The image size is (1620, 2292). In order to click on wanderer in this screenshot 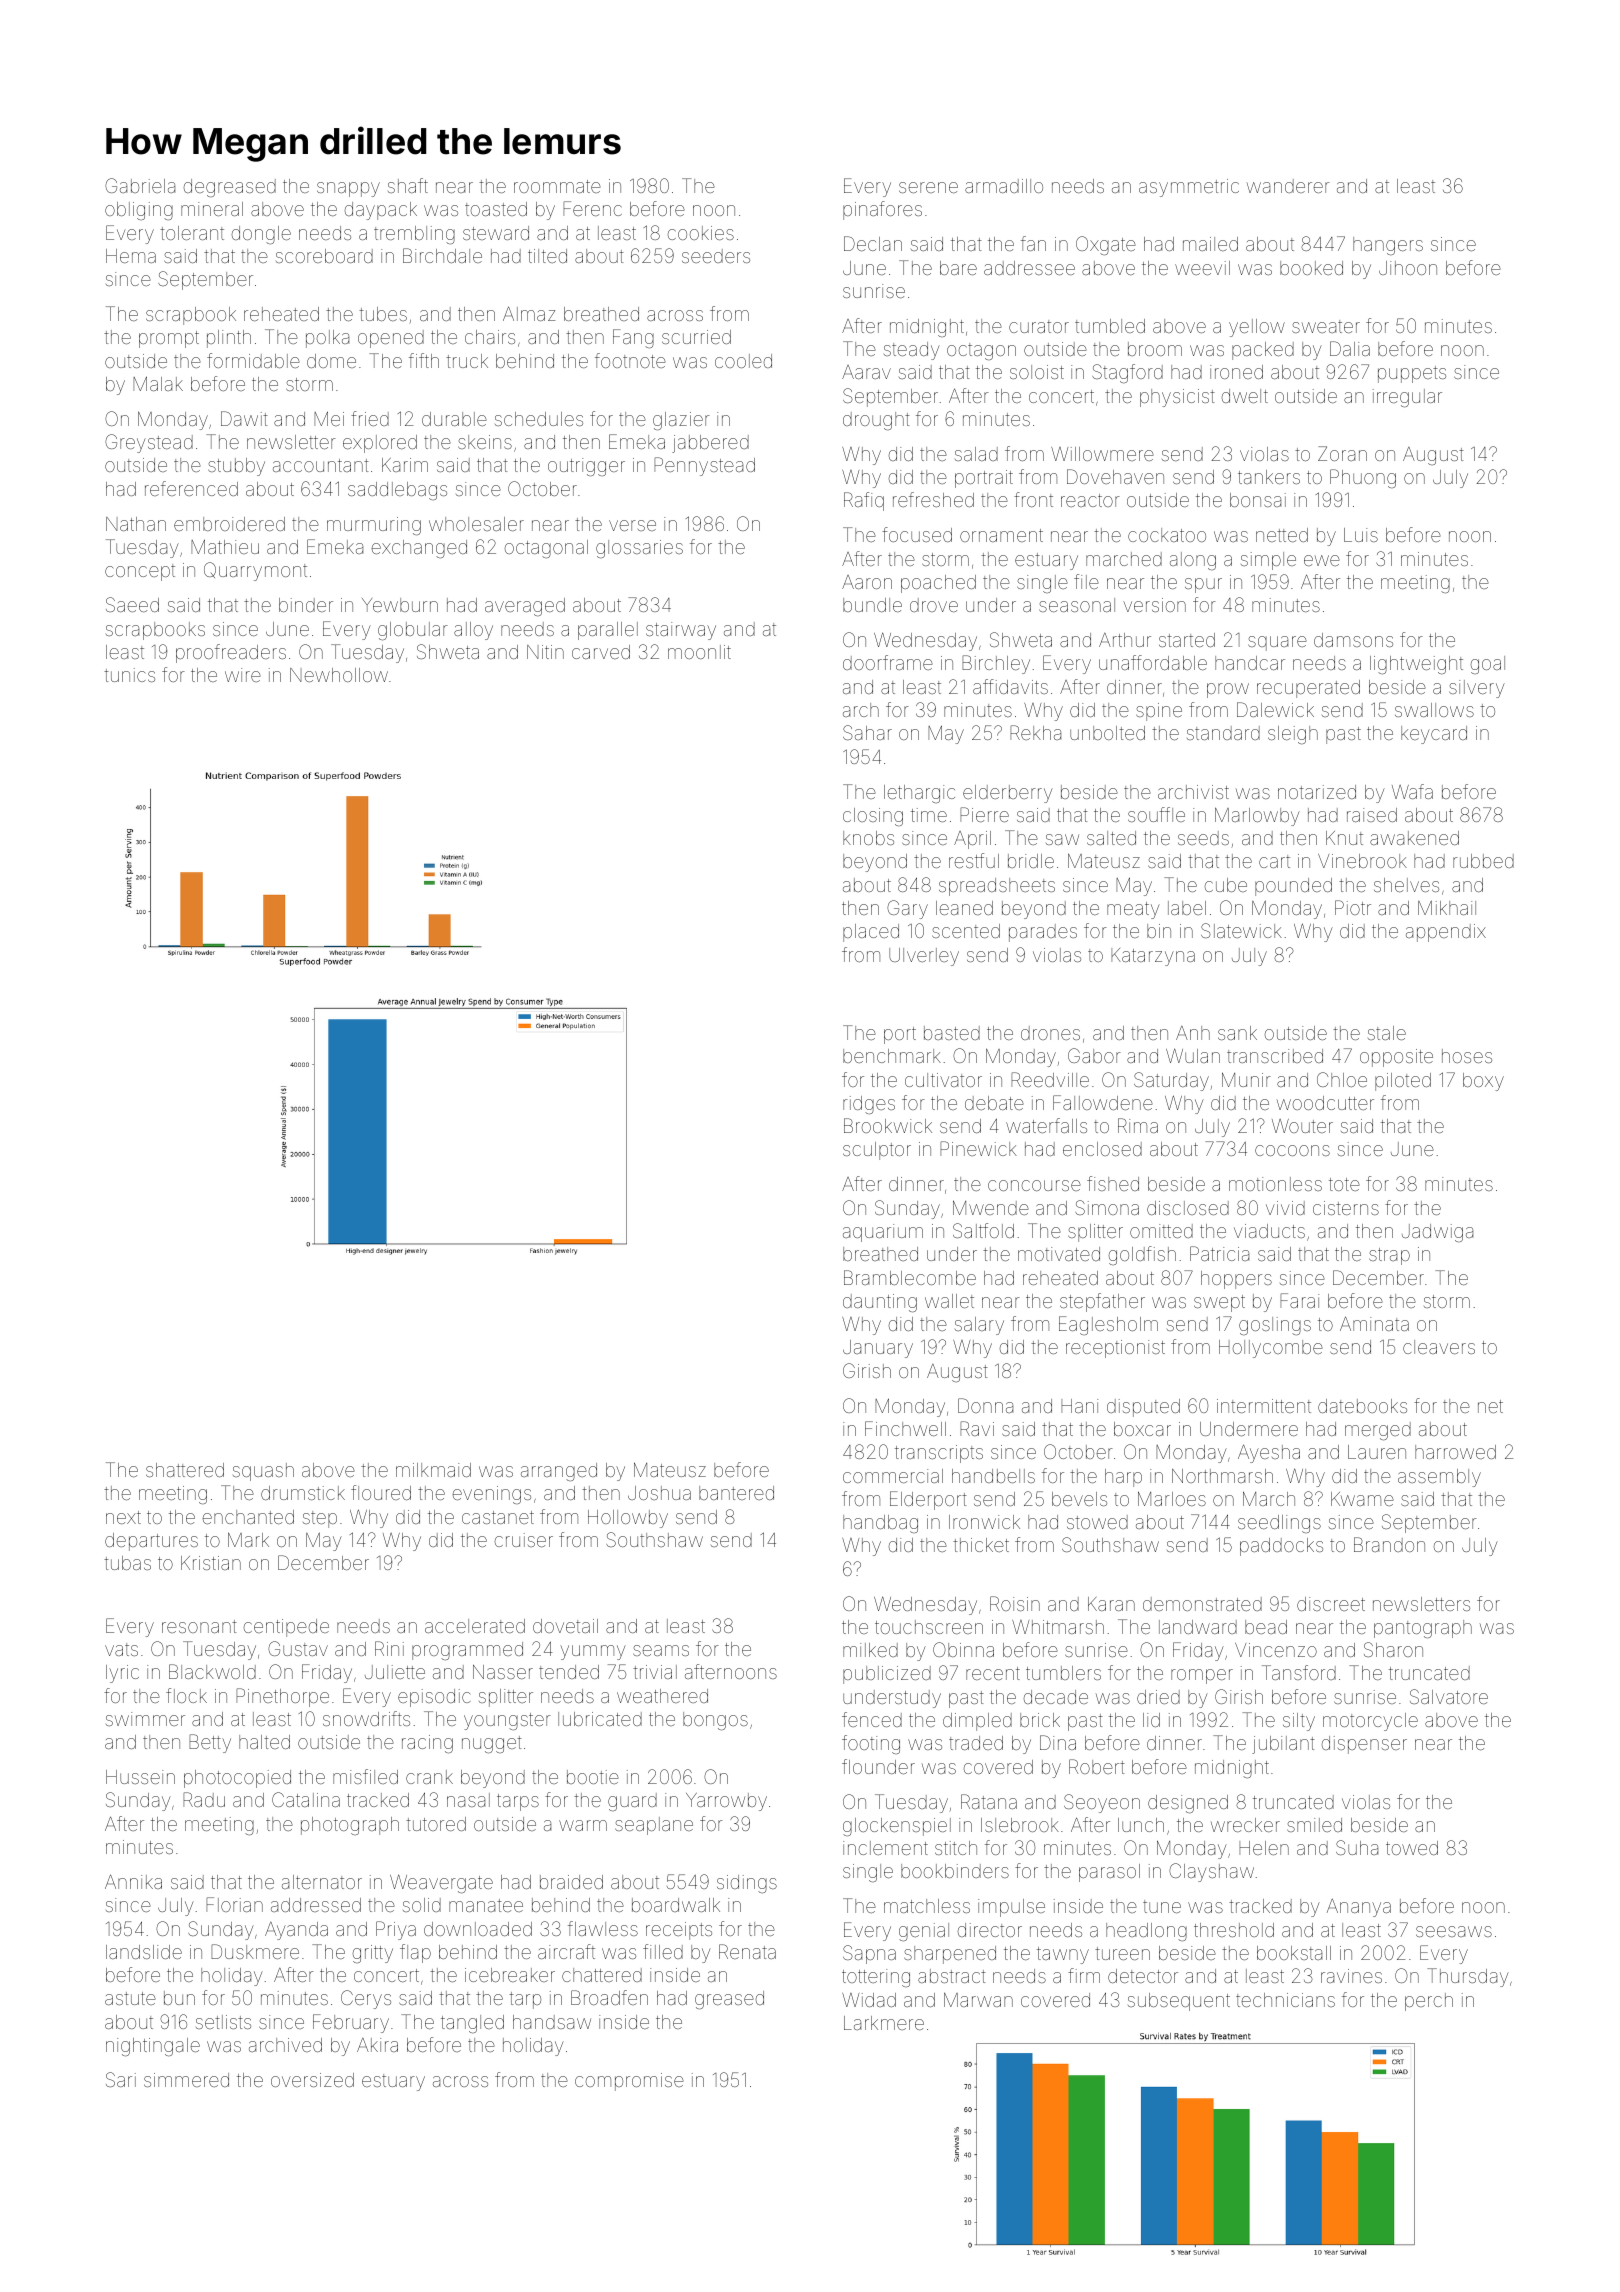, I will do `click(1288, 186)`.
